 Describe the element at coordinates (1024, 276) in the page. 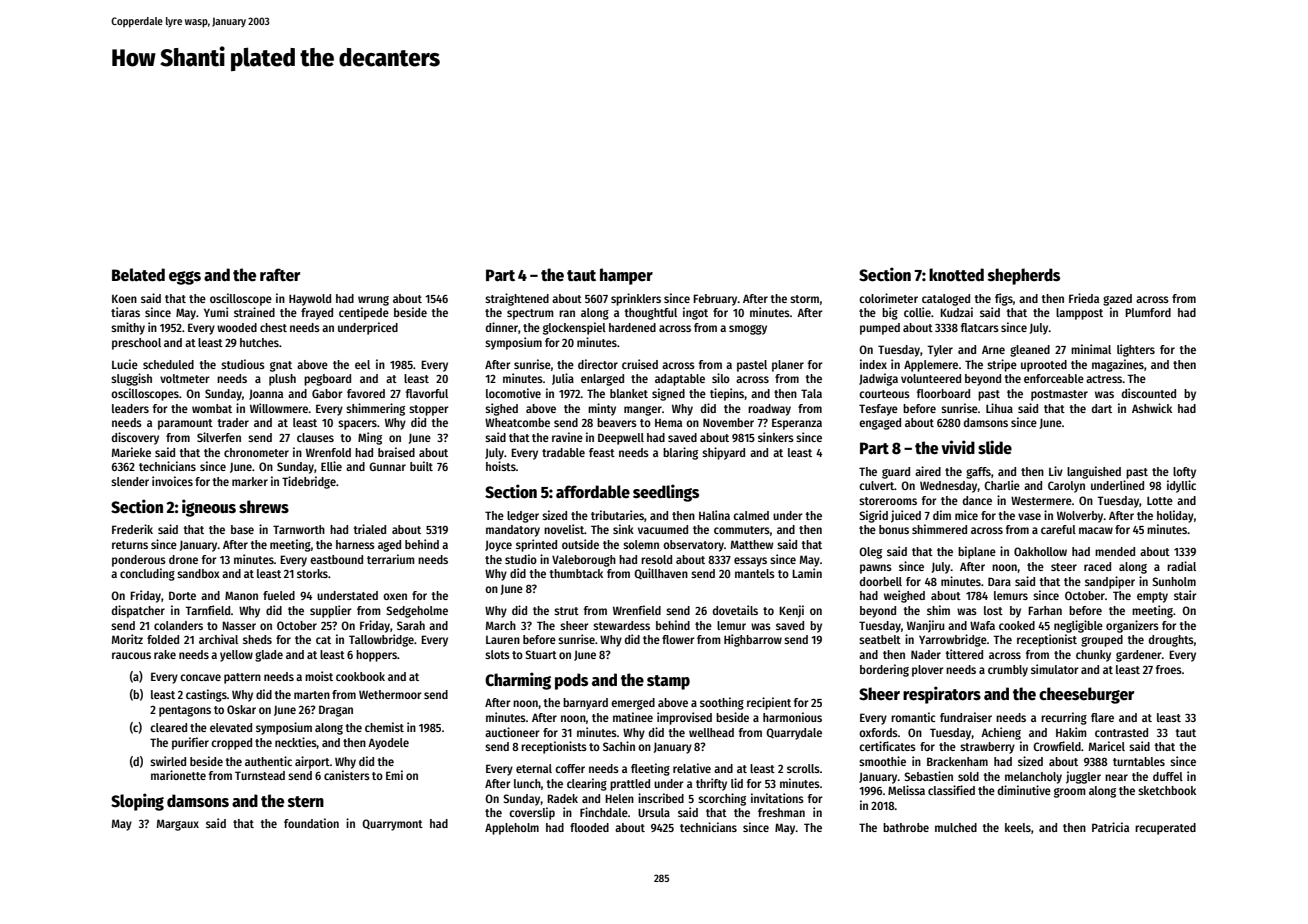

I see `shepherds` at that location.
